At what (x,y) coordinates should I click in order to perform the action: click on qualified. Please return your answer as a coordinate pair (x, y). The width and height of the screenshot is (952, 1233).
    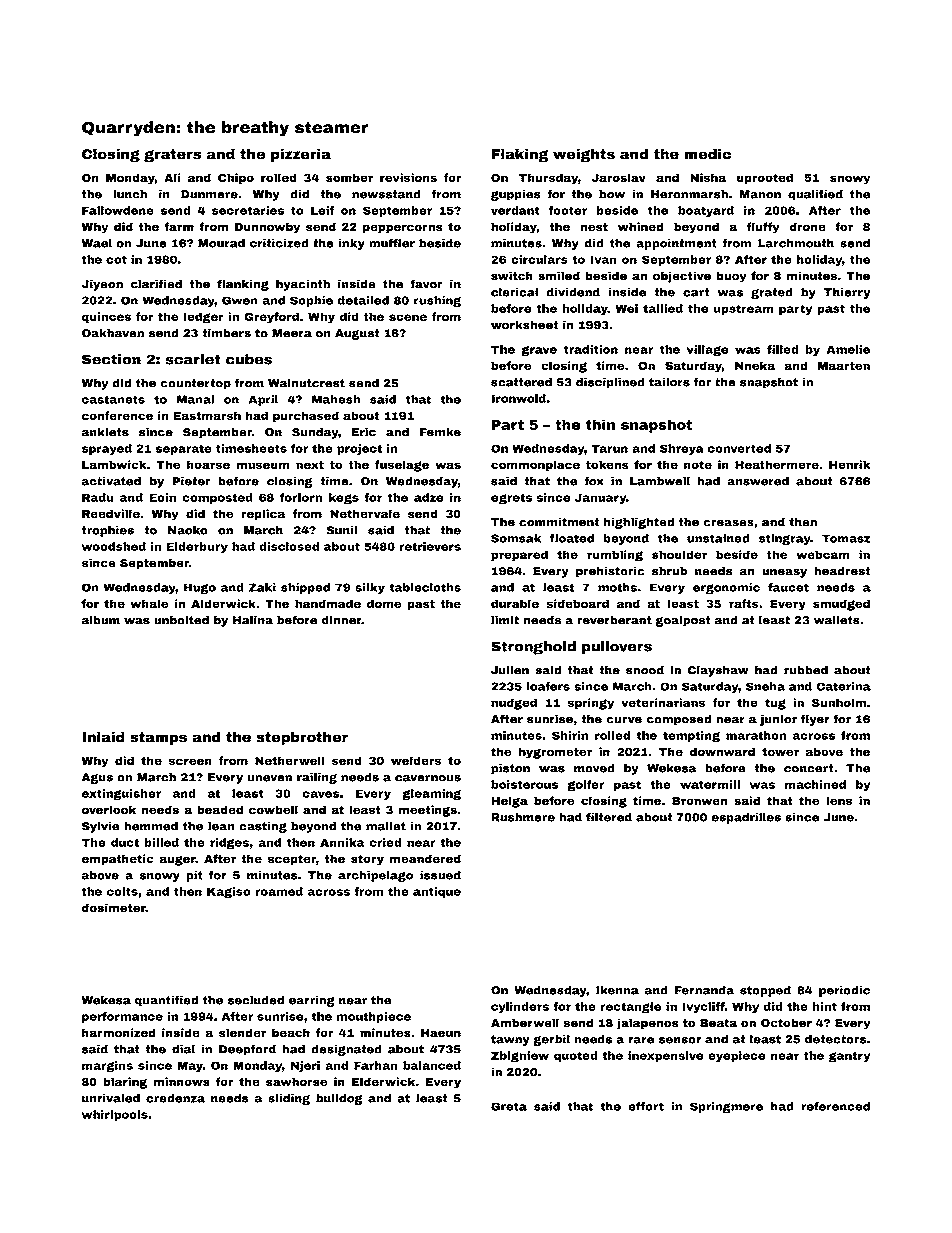
    Looking at the image, I should click on (815, 195).
